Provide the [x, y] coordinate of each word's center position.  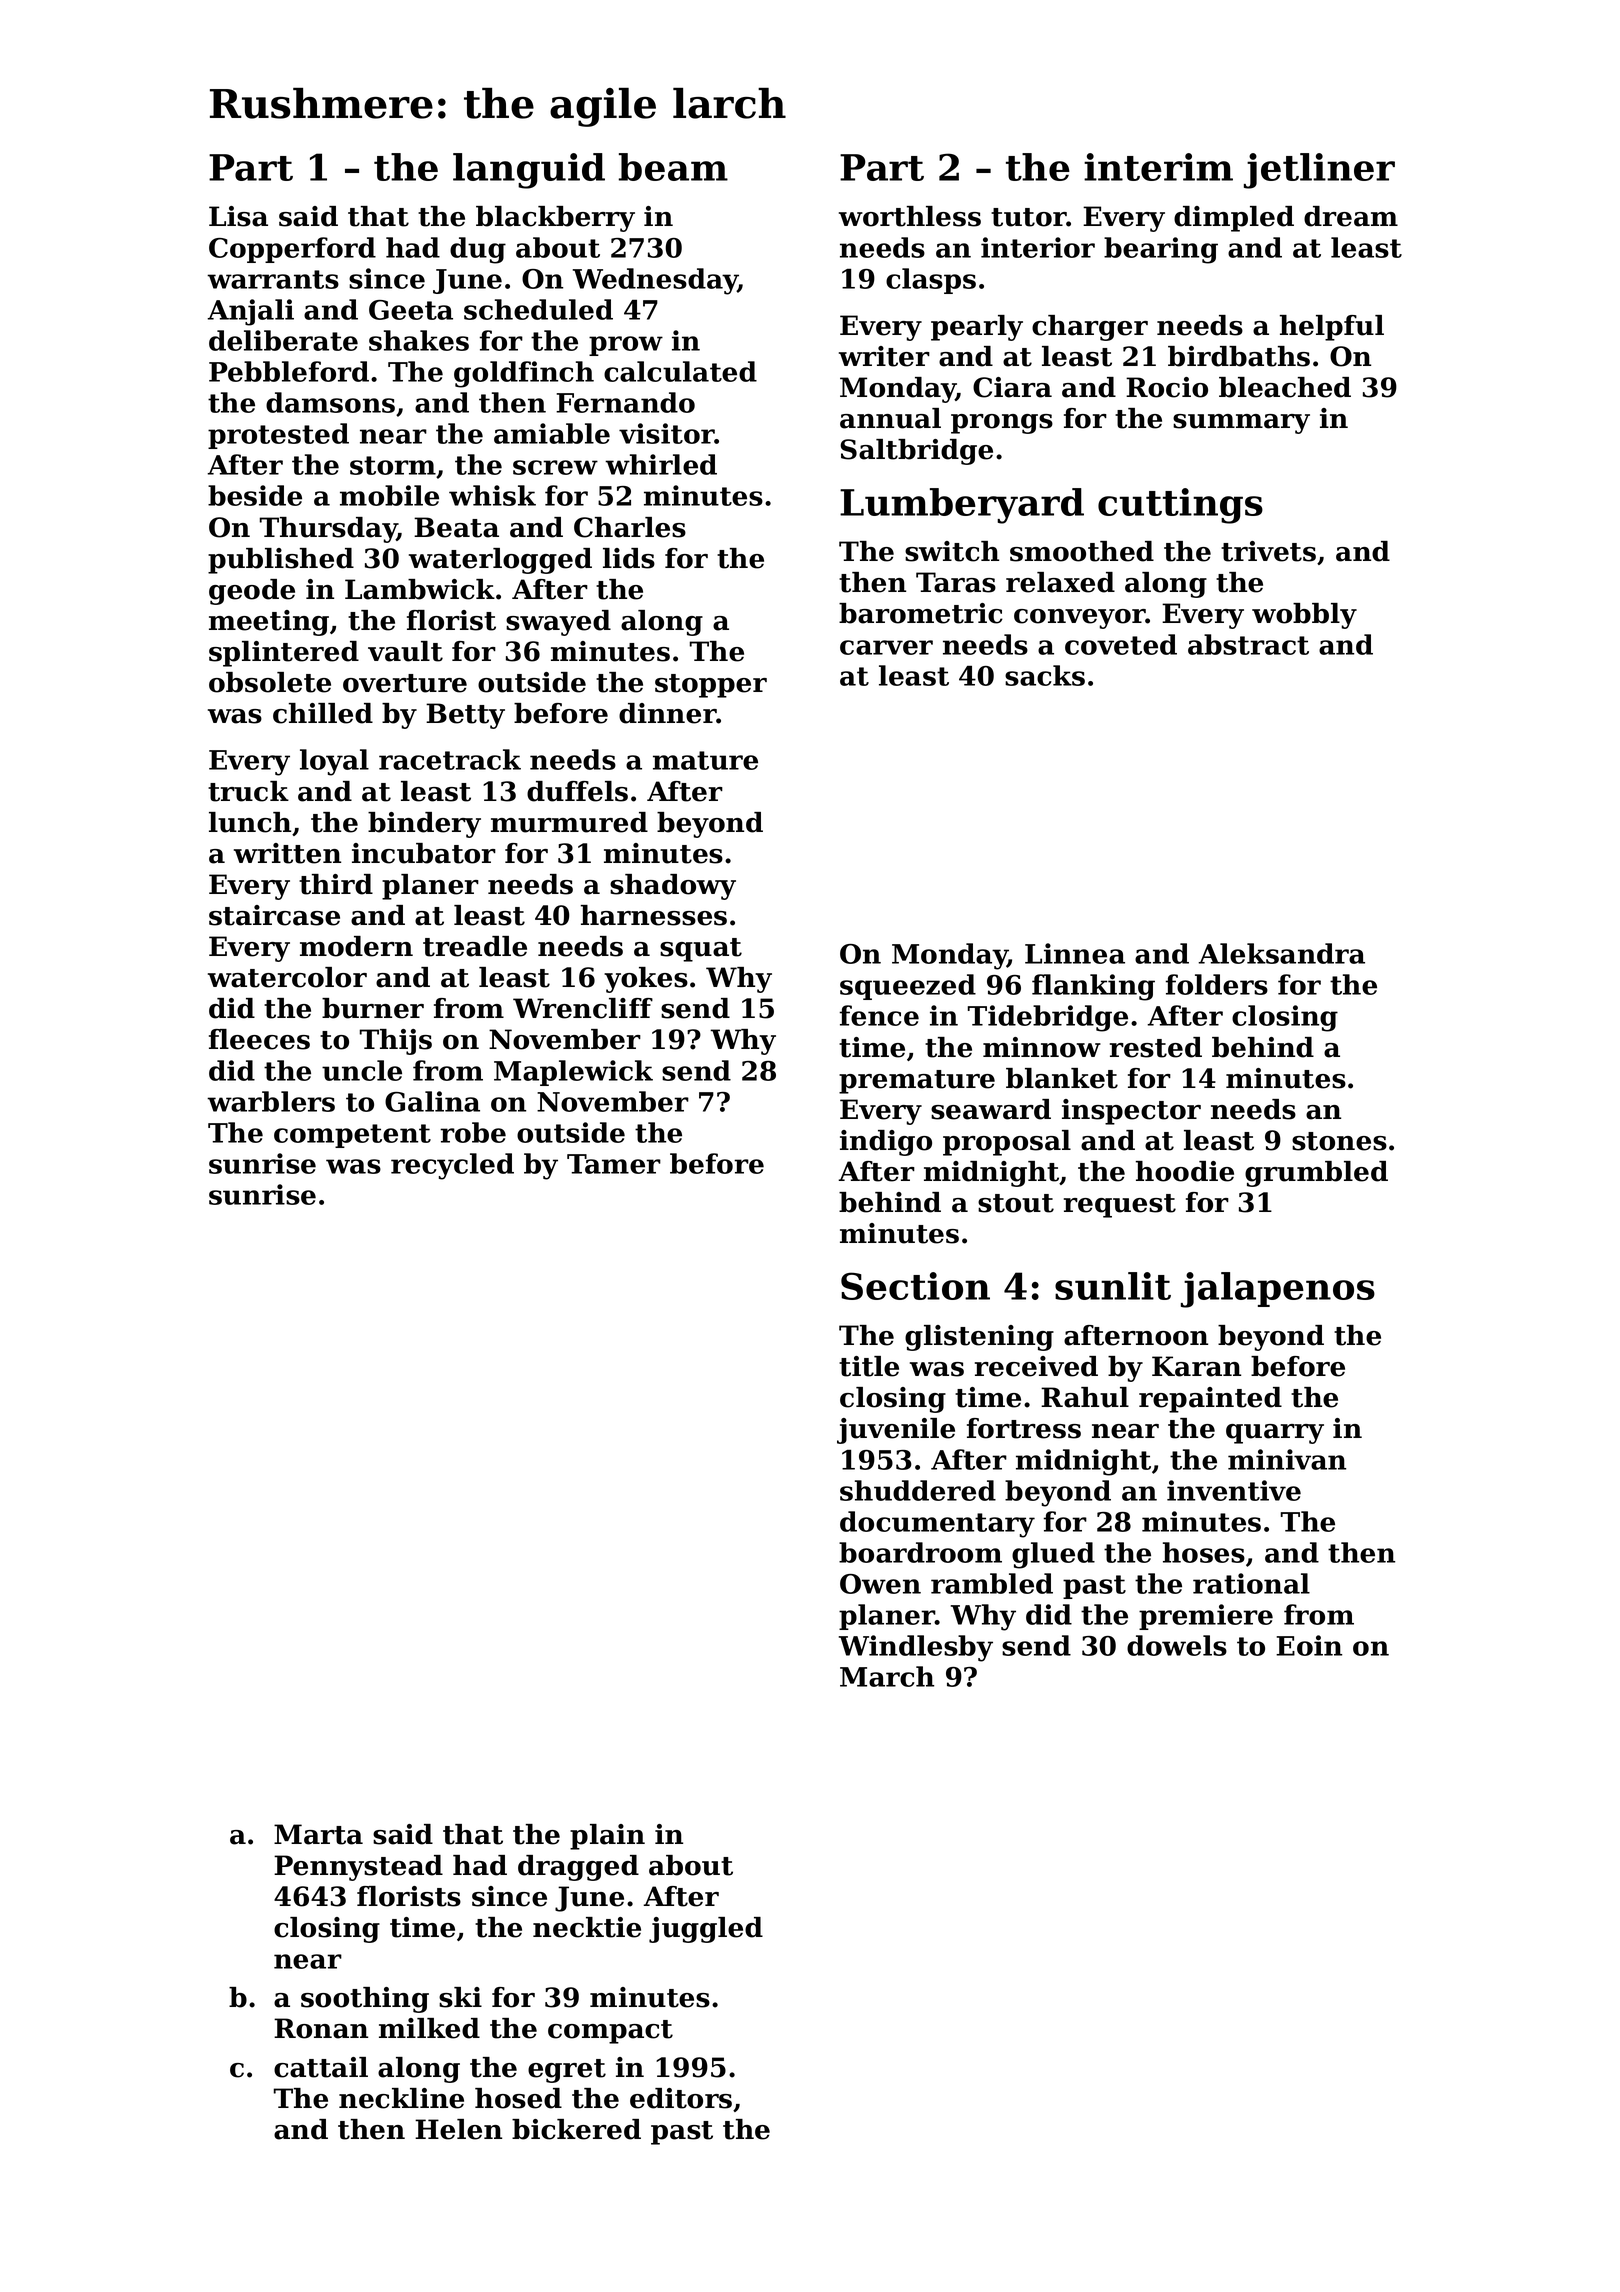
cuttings [1180, 506]
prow [626, 346]
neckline [401, 2098]
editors [681, 2098]
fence [879, 1015]
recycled [452, 1166]
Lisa [238, 216]
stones [1339, 1141]
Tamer [614, 1164]
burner [373, 1008]
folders [1217, 984]
